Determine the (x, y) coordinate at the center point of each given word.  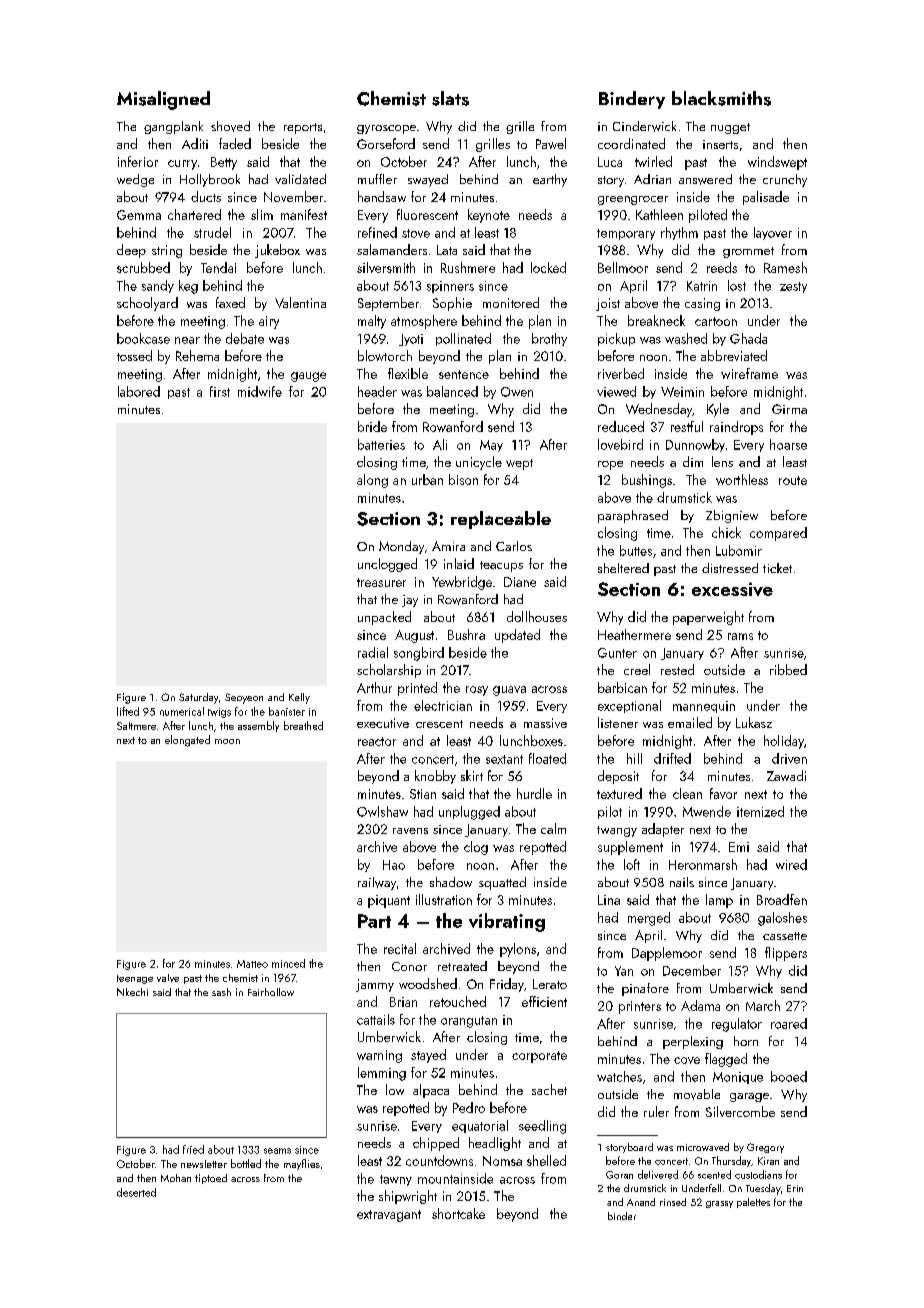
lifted (128, 711)
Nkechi (132, 992)
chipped (436, 1144)
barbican (622, 687)
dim (693, 461)
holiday (784, 742)
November (293, 196)
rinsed (673, 1202)
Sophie (452, 304)
